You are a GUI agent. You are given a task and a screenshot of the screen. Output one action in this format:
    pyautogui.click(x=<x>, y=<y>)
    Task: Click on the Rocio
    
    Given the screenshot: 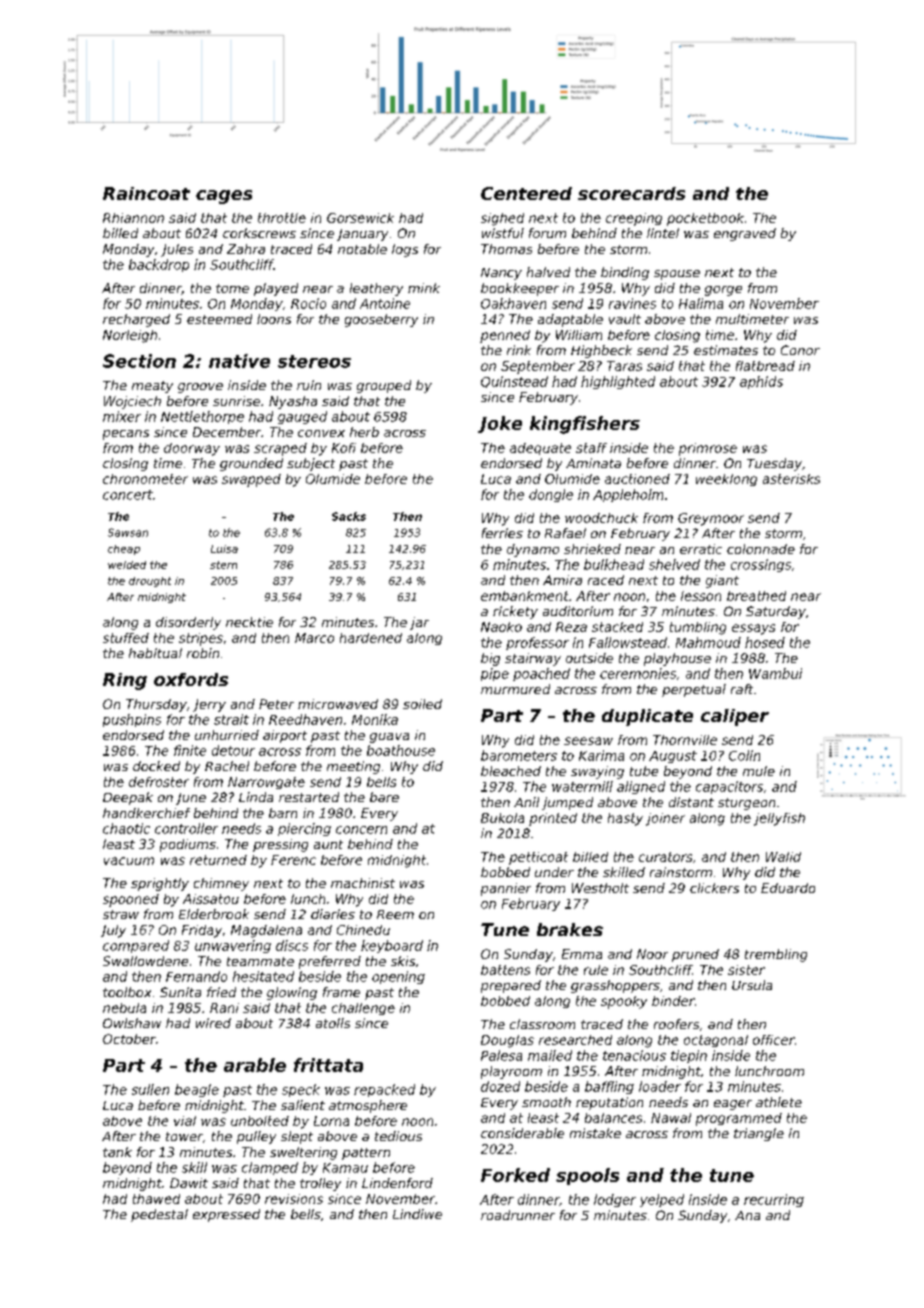 What is the action you would take?
    pyautogui.click(x=308, y=303)
